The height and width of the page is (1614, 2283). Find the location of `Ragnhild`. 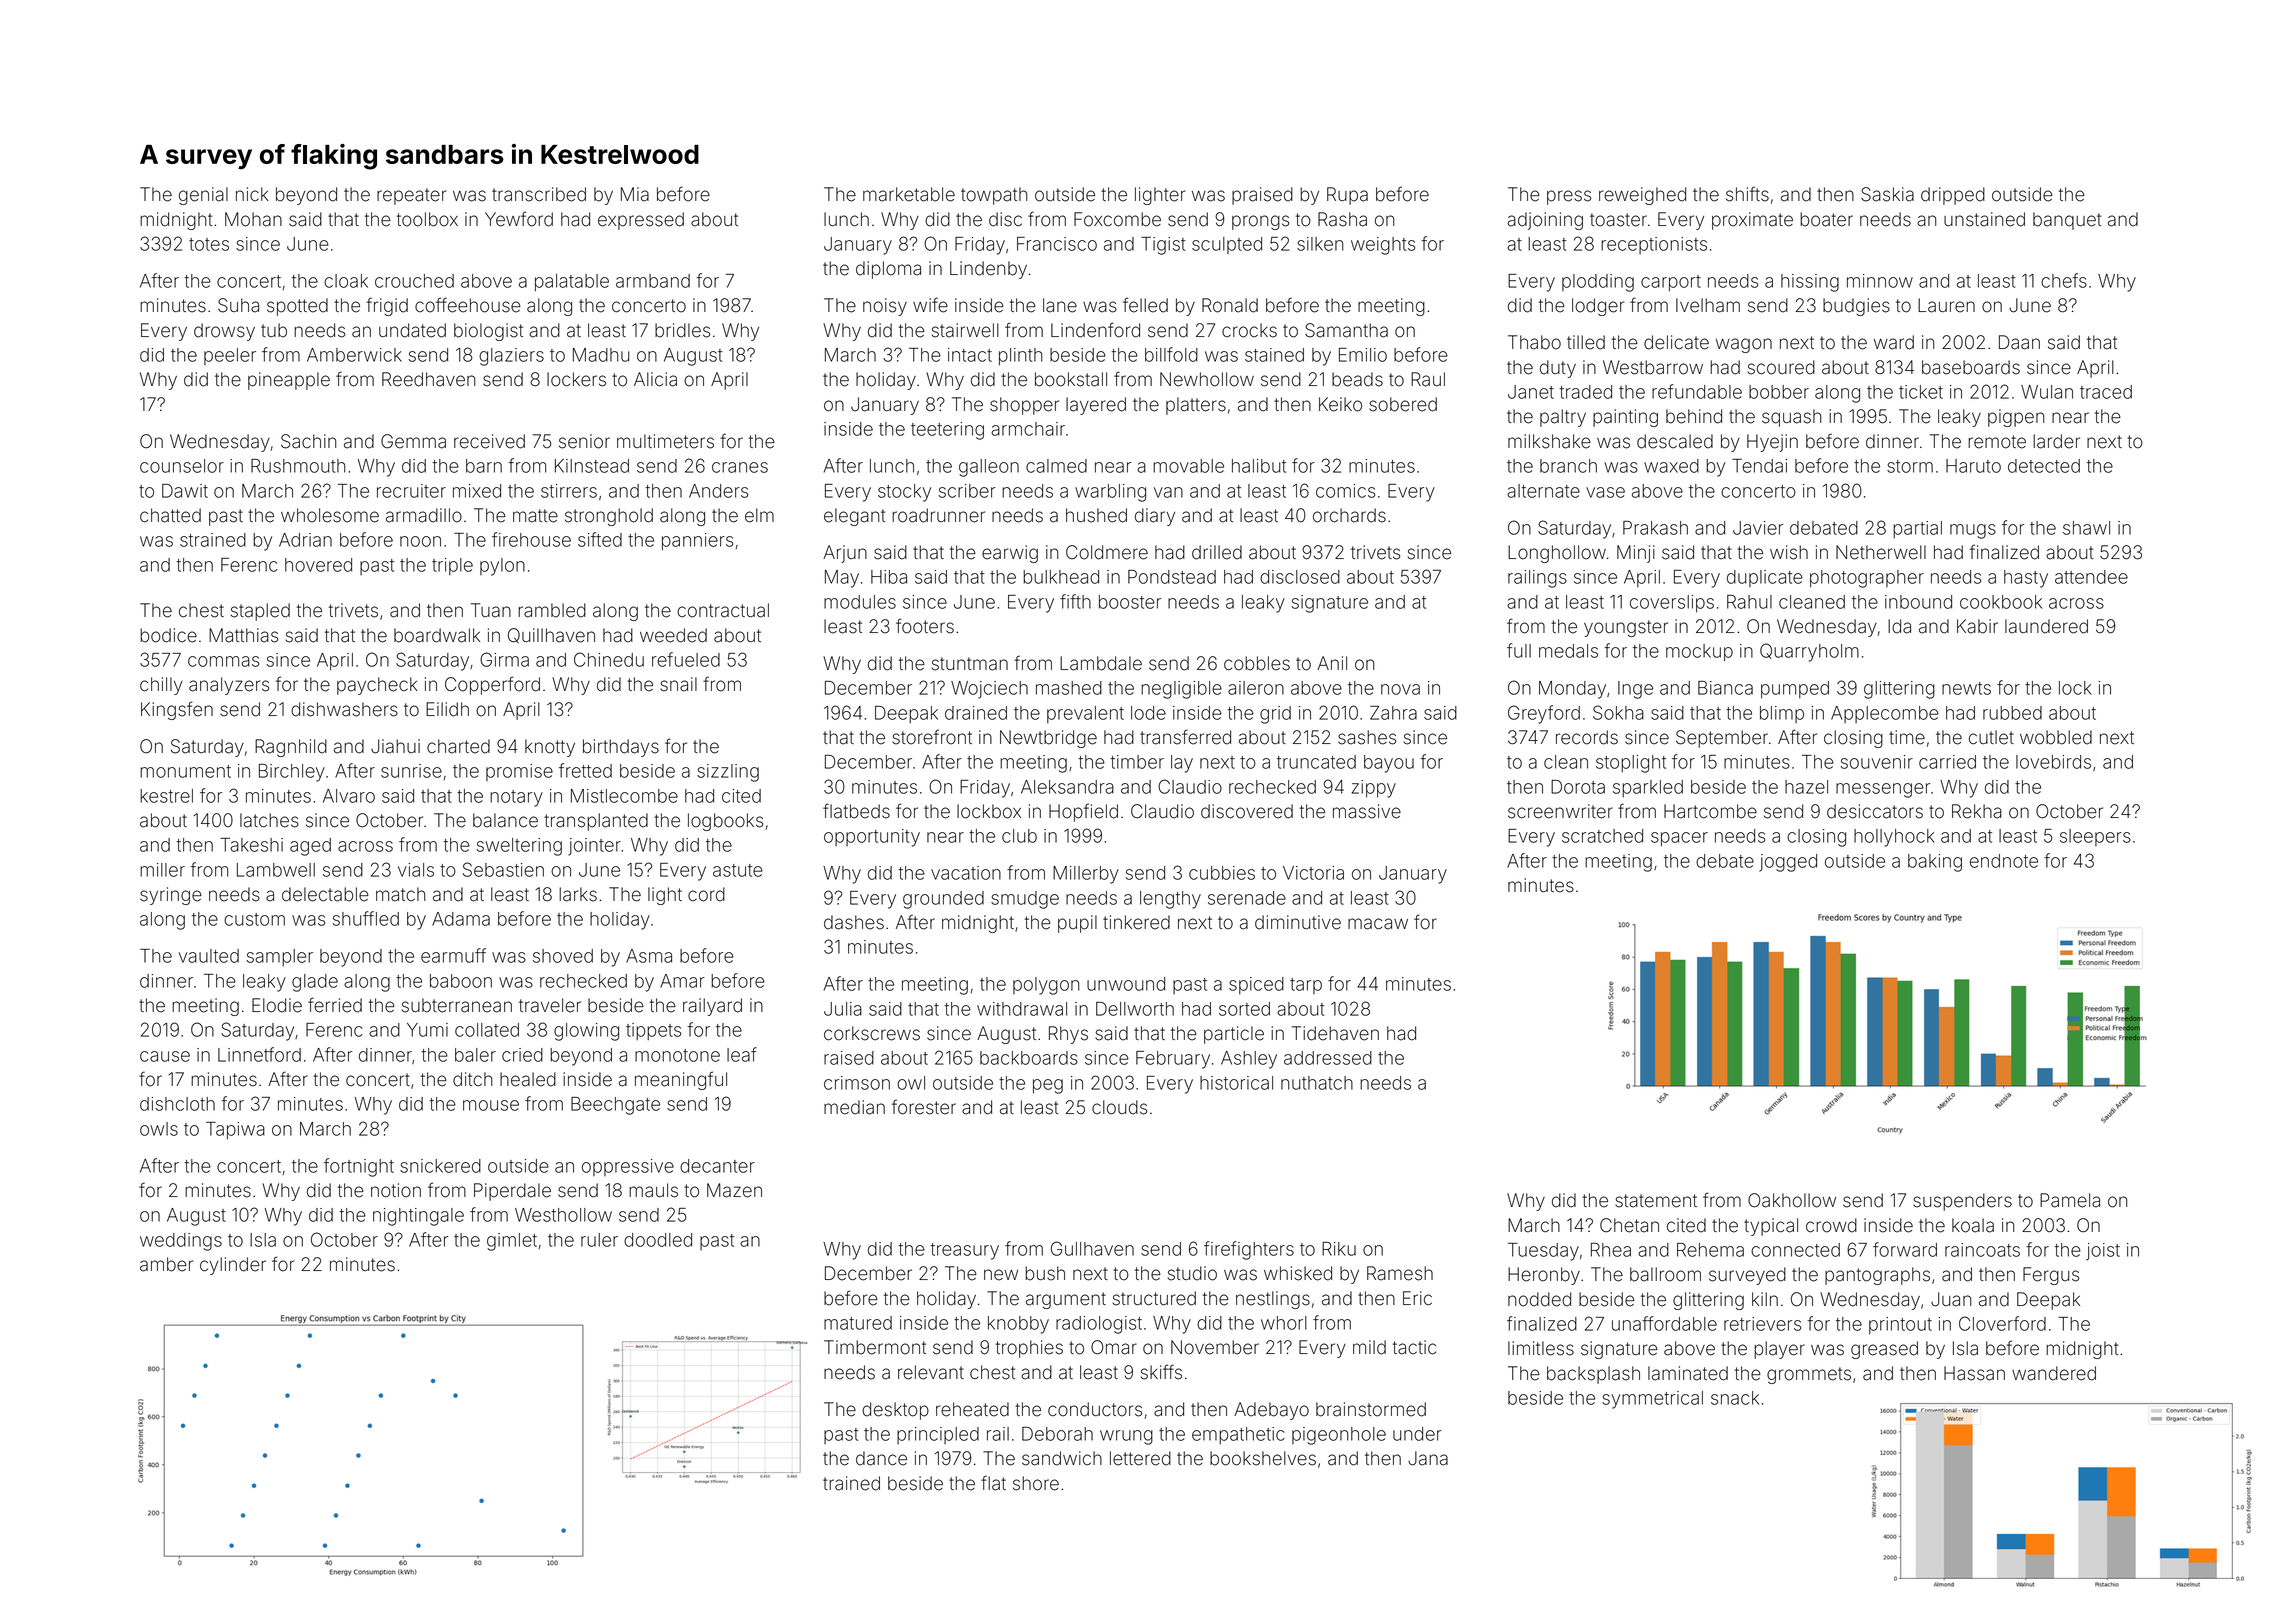

Ragnhild is located at coordinates (291, 748).
